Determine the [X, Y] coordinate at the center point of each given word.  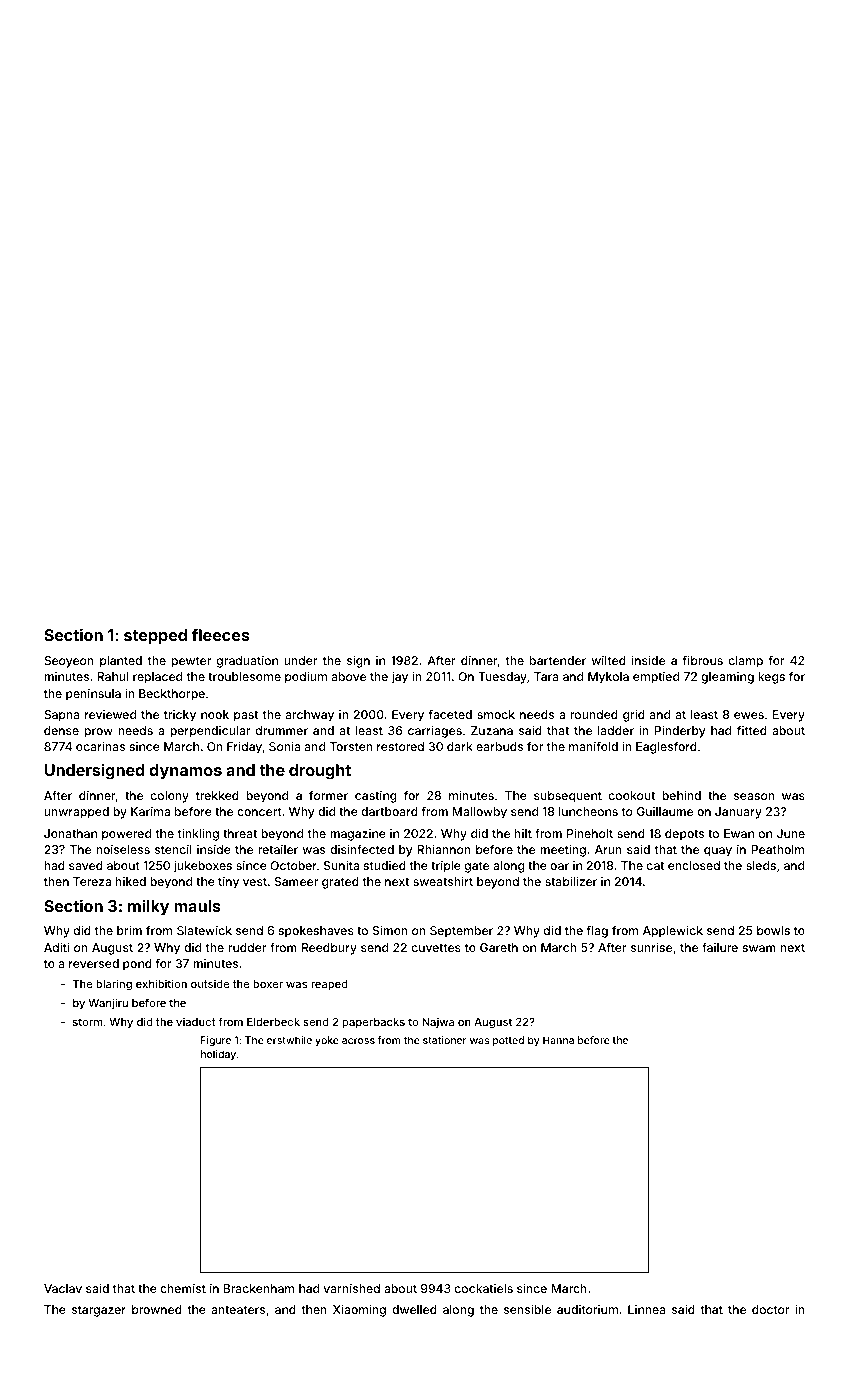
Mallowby [479, 813]
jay [399, 678]
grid [634, 716]
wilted [609, 660]
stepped [155, 637]
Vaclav [63, 1288]
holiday [218, 1055]
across [358, 1041]
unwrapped [76, 813]
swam [759, 948]
